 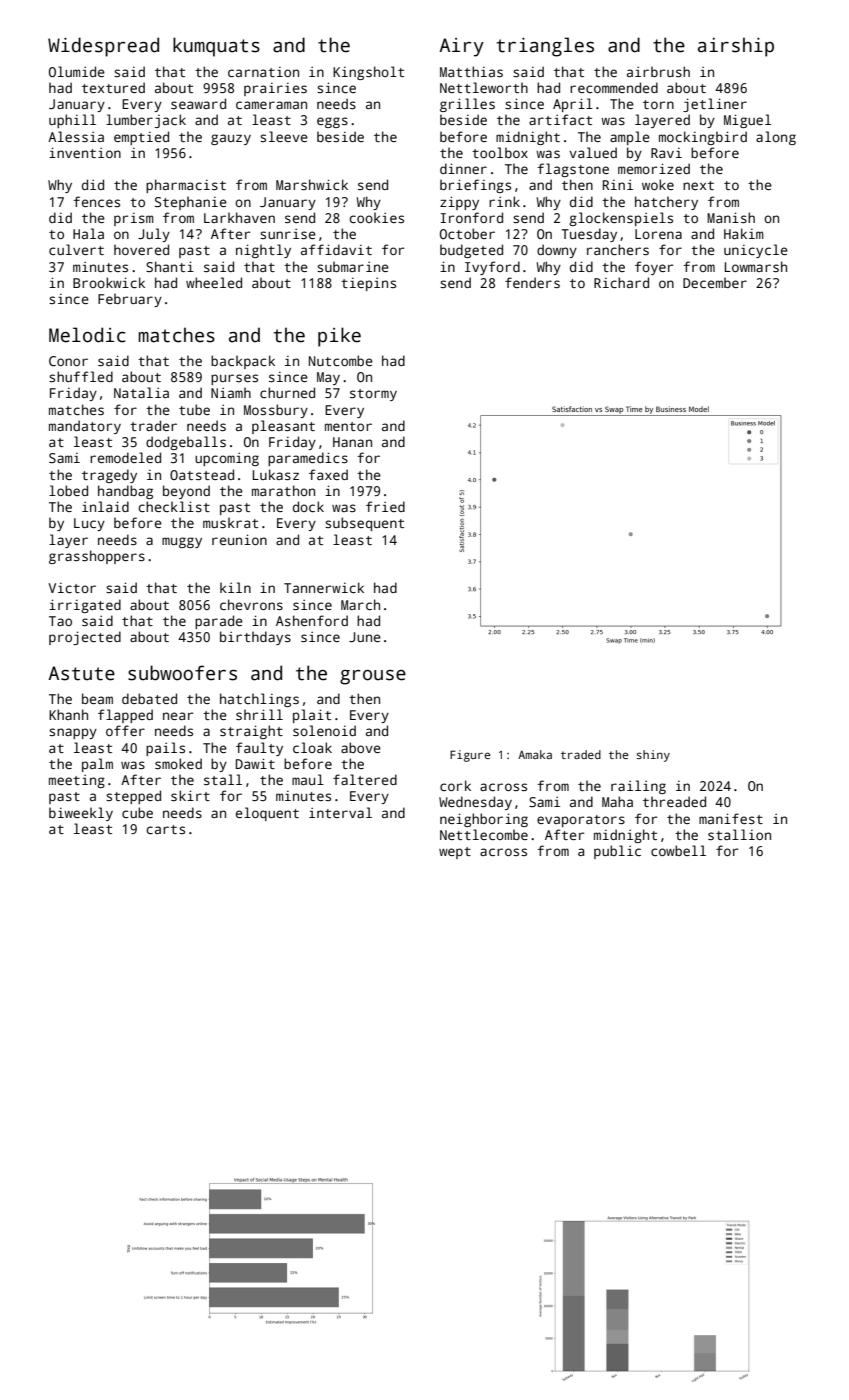 What do you see at coordinates (373, 395) in the image?
I see `stormy` at bounding box center [373, 395].
